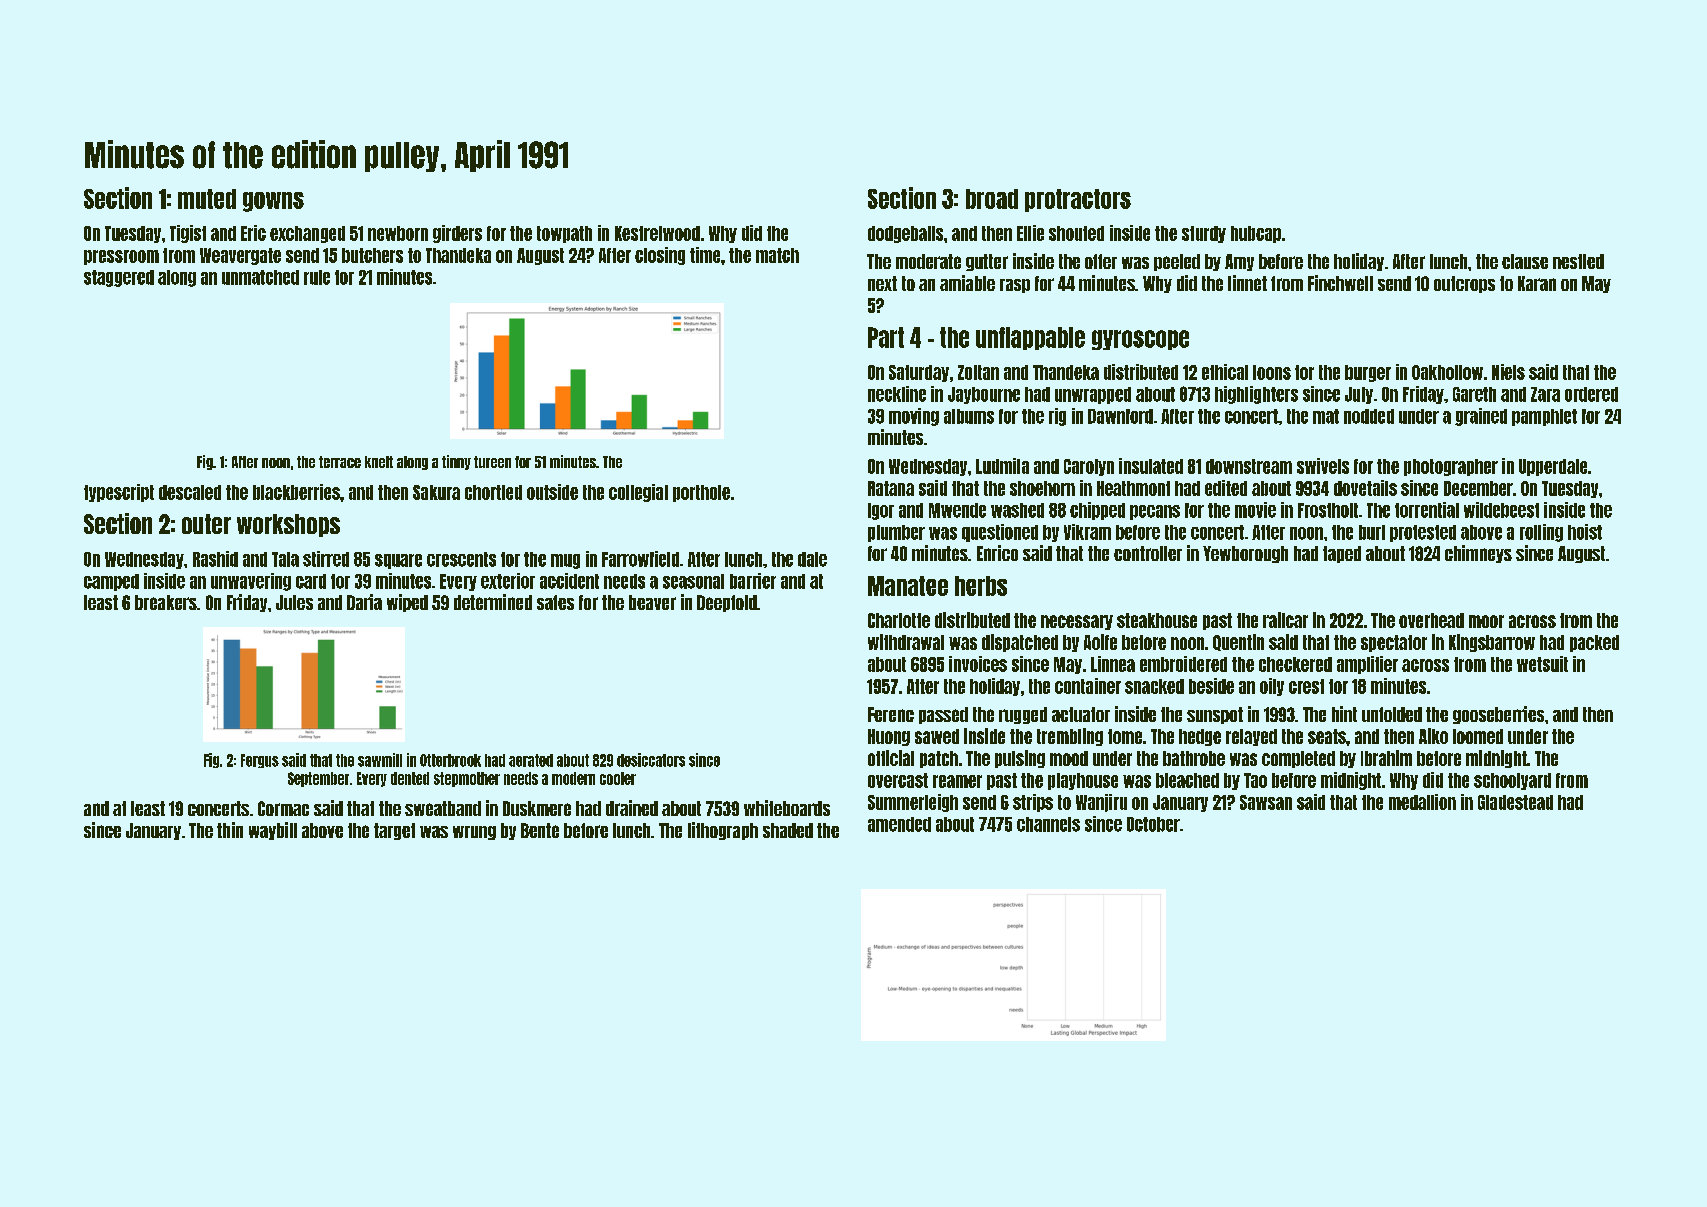 Image resolution: width=1707 pixels, height=1207 pixels. Describe the element at coordinates (283, 808) in the image. I see `Cormac` at that location.
